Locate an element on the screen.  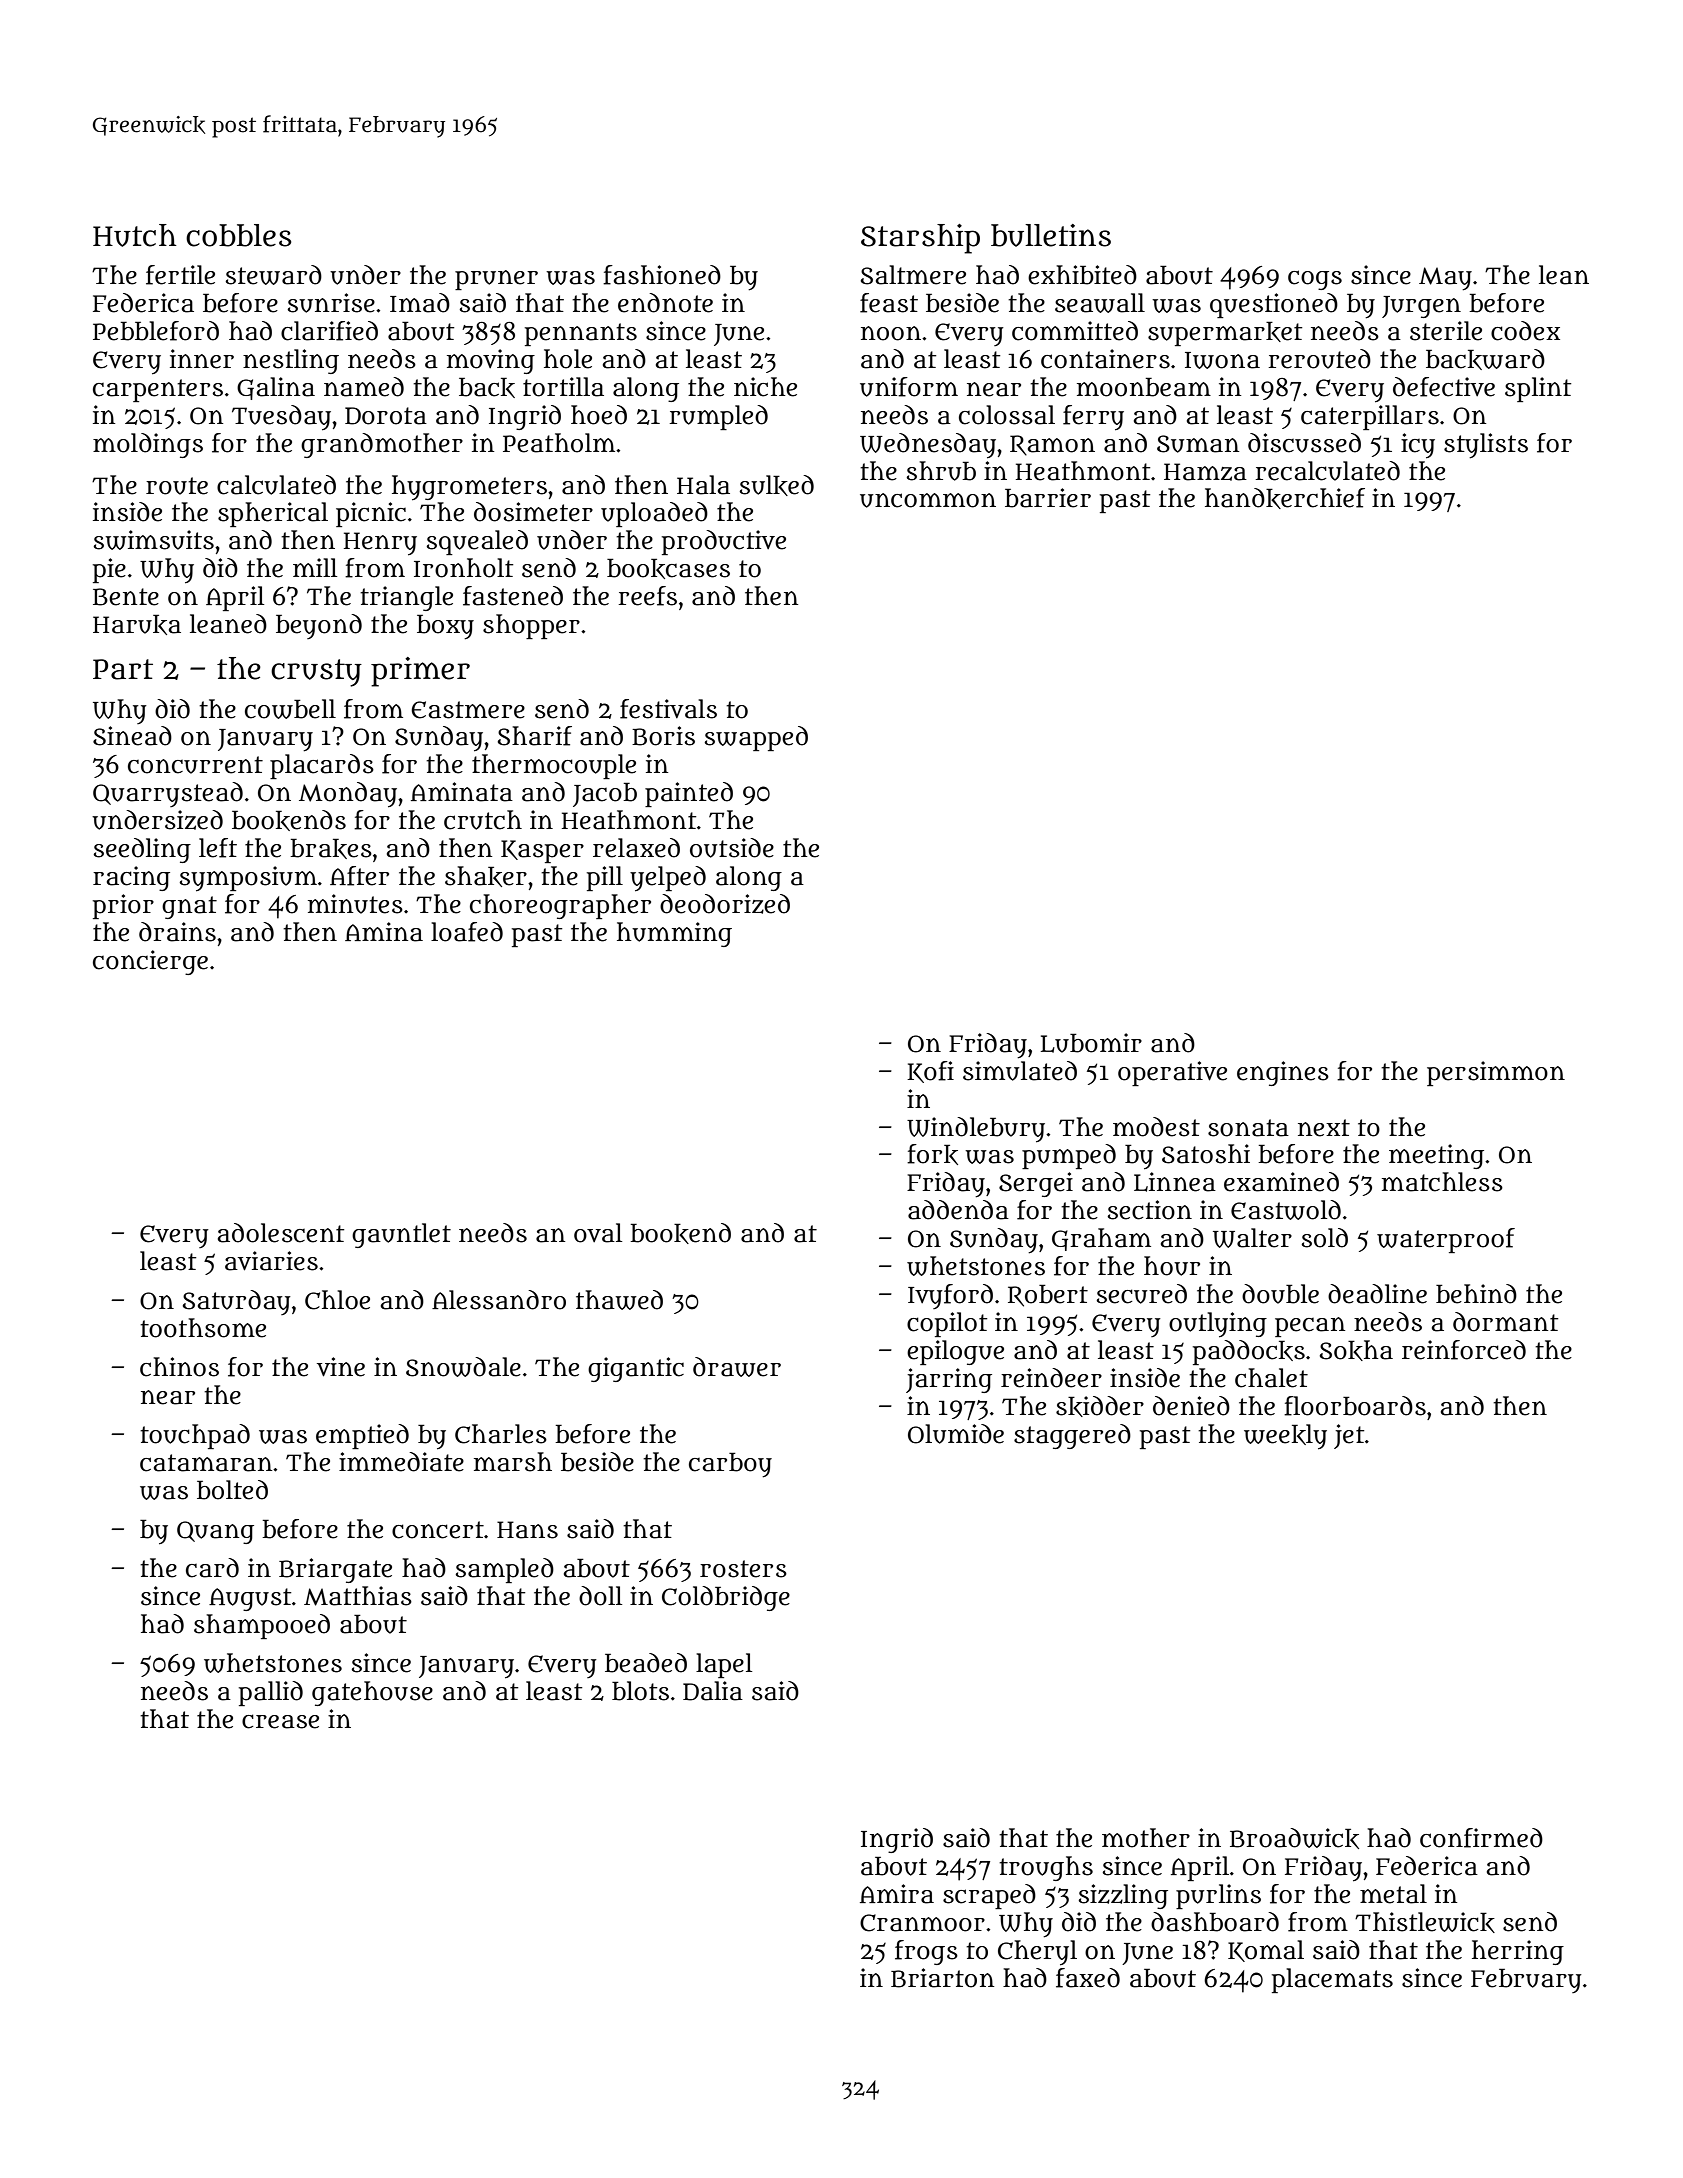
crease is located at coordinates (280, 1721).
